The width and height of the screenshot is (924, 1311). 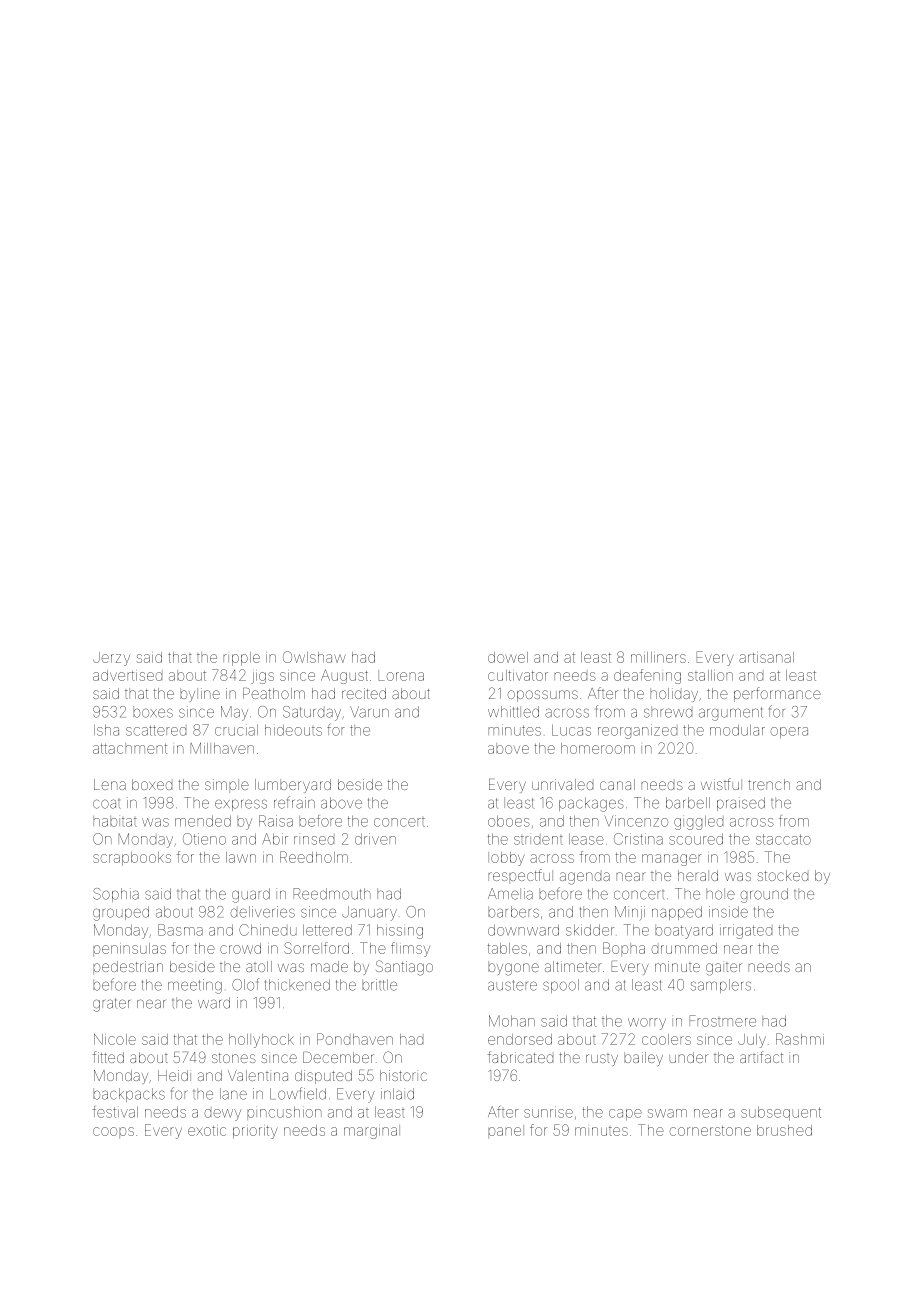 What do you see at coordinates (782, 875) in the screenshot?
I see `stocked` at bounding box center [782, 875].
